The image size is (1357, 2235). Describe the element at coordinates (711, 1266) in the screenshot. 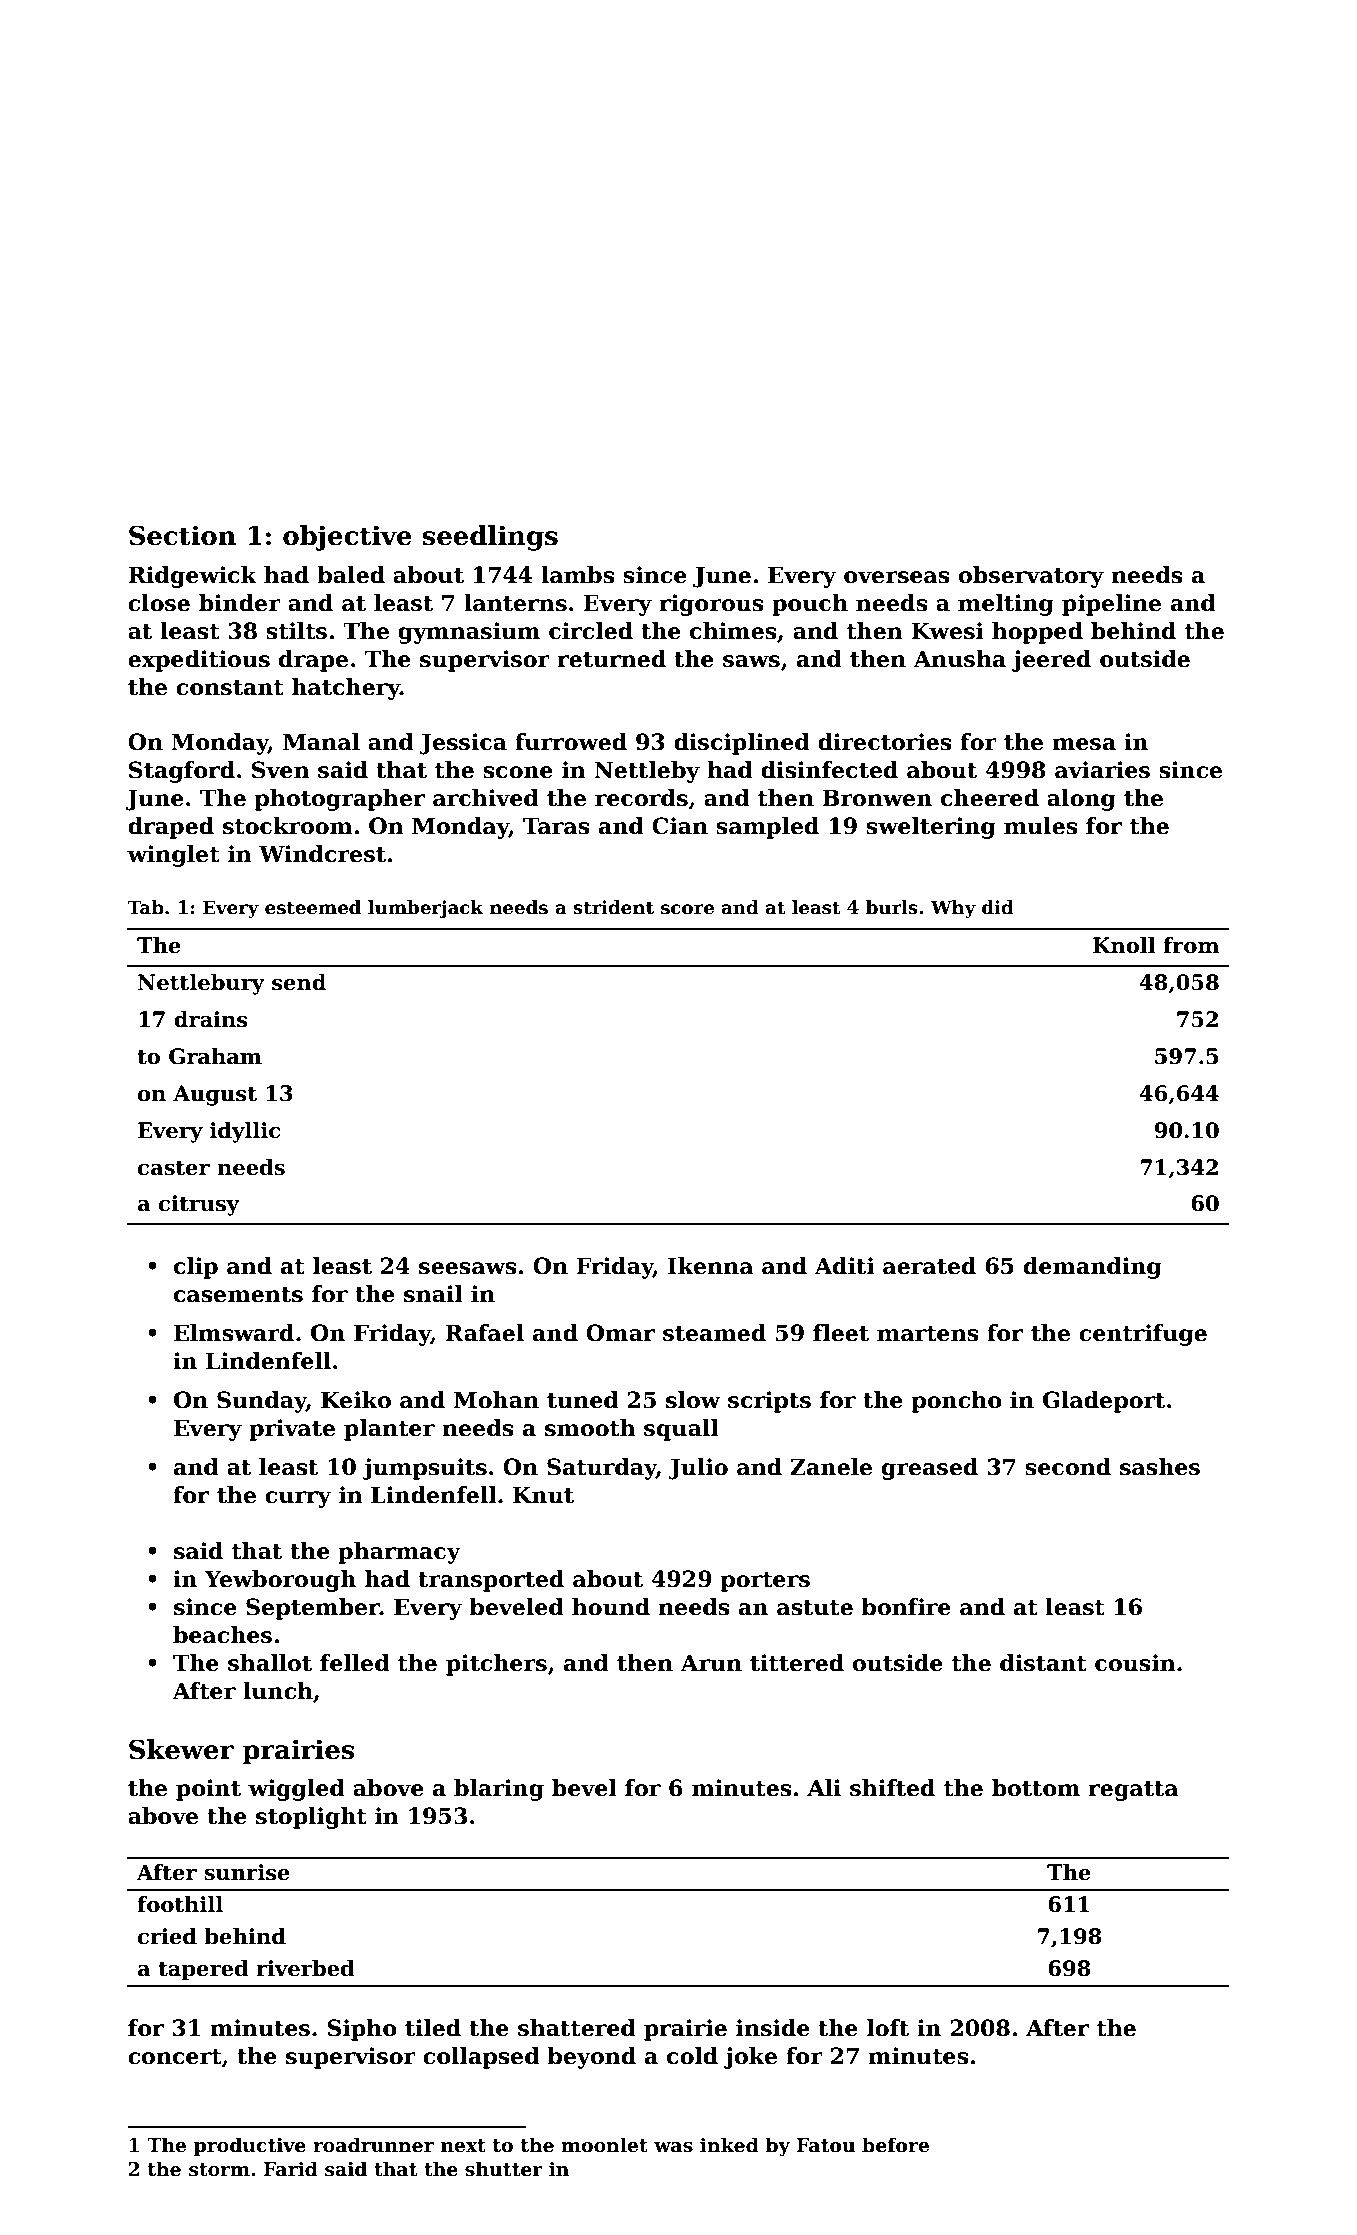

I see `Ikenna` at that location.
